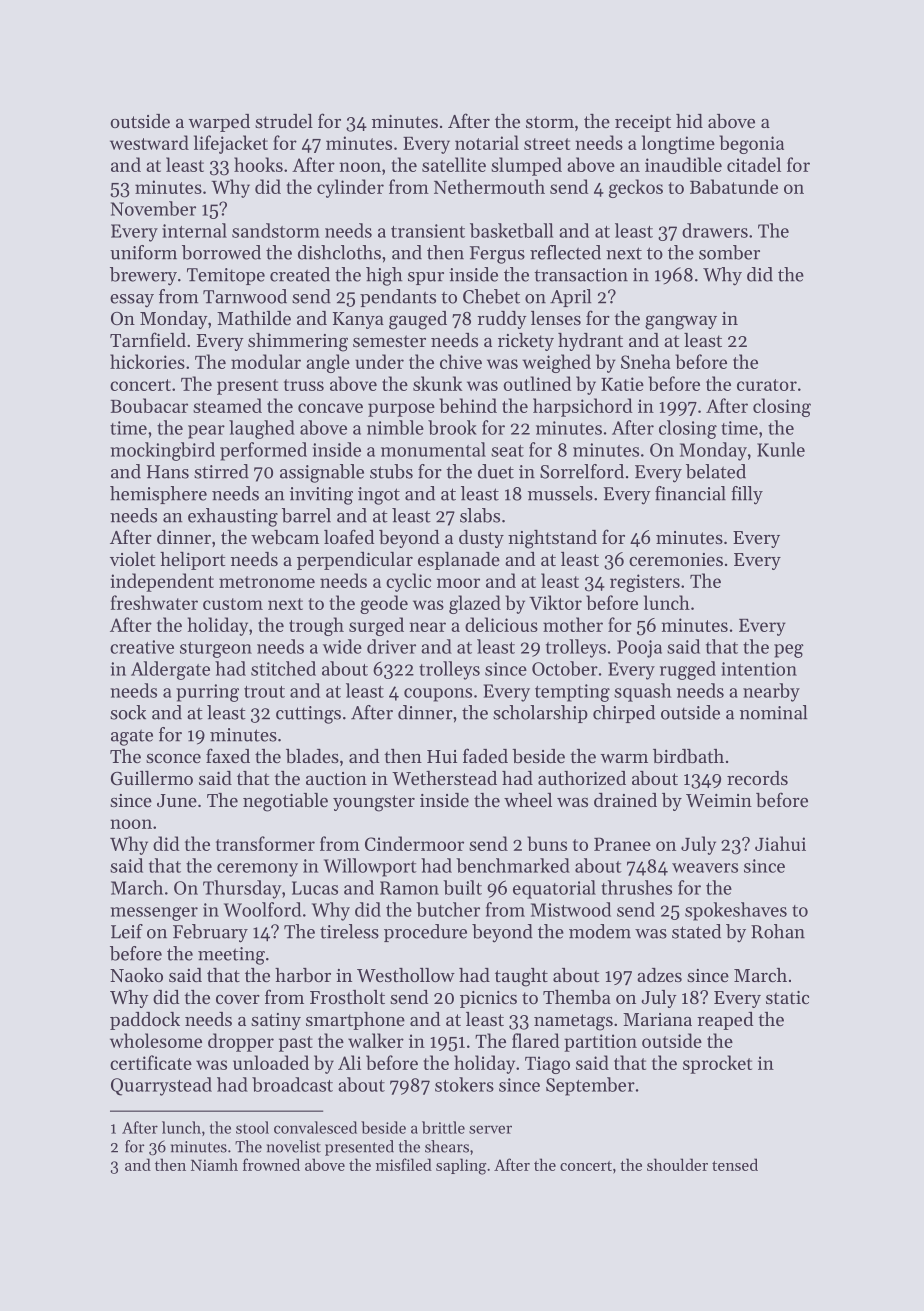  I want to click on benchmarked, so click(513, 865).
